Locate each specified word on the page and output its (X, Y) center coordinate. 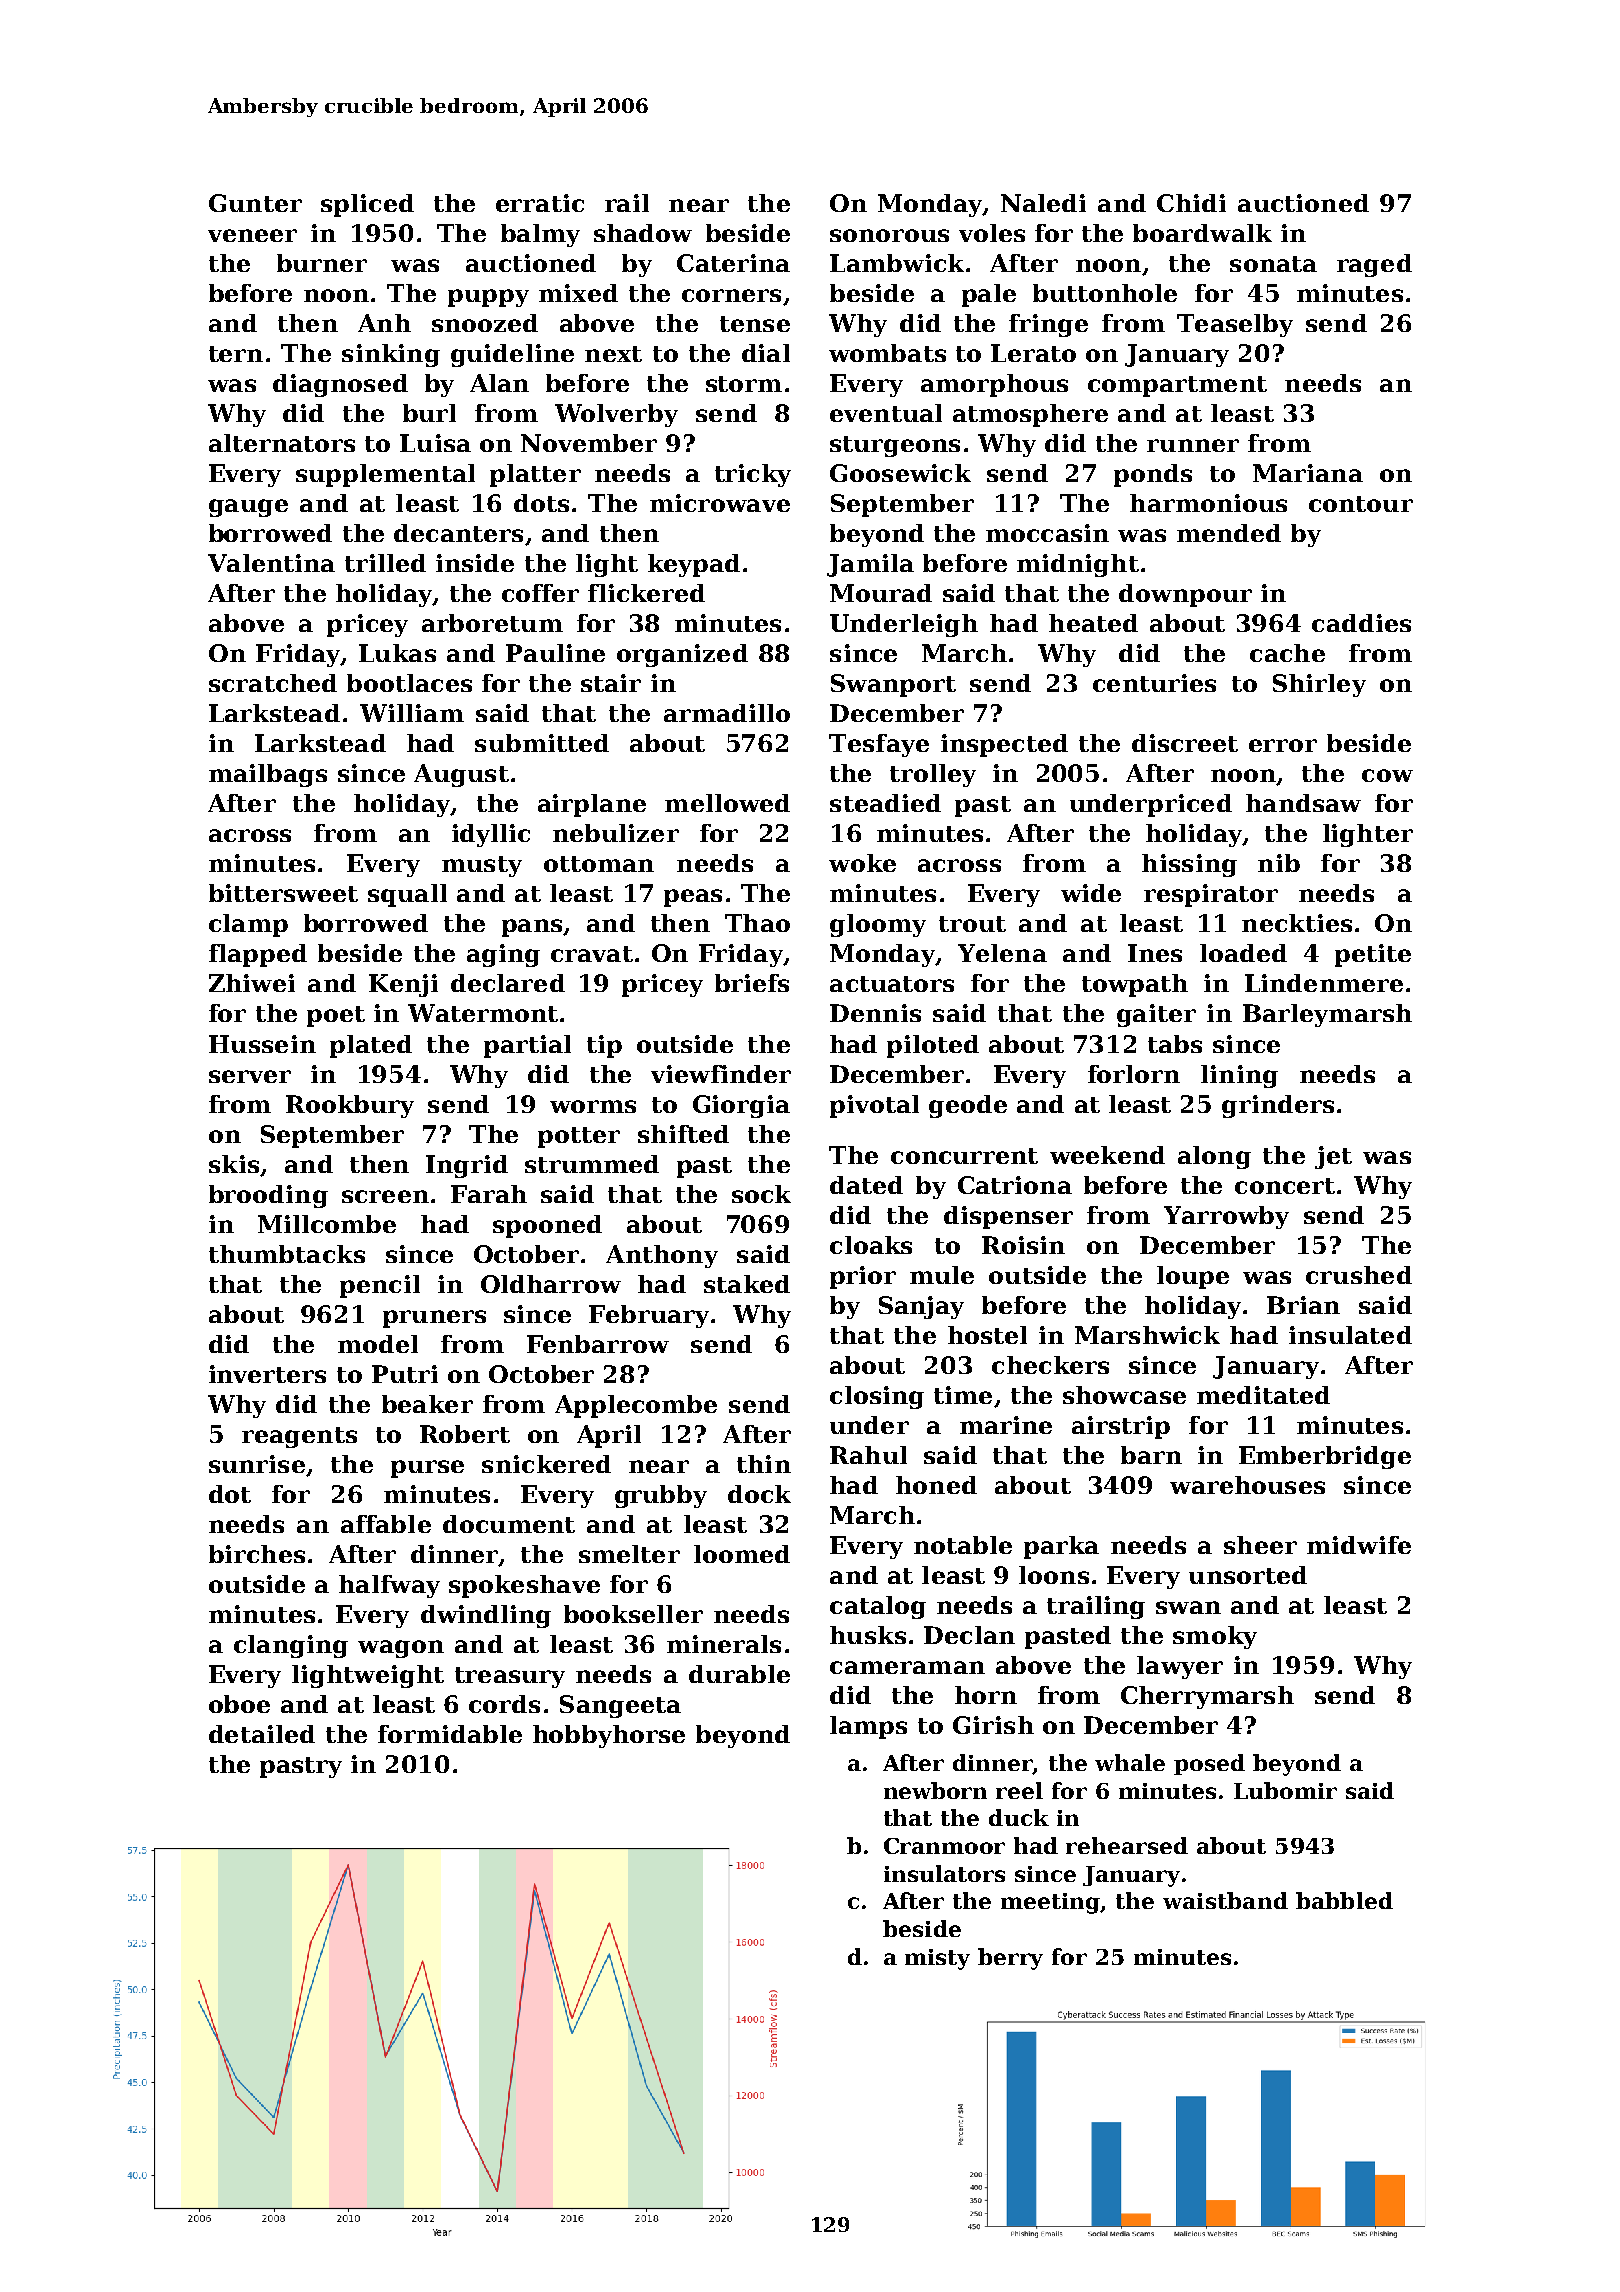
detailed (262, 1734)
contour (1361, 504)
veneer (252, 235)
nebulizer (616, 833)
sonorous (889, 235)
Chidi (1191, 203)
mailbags (268, 775)
